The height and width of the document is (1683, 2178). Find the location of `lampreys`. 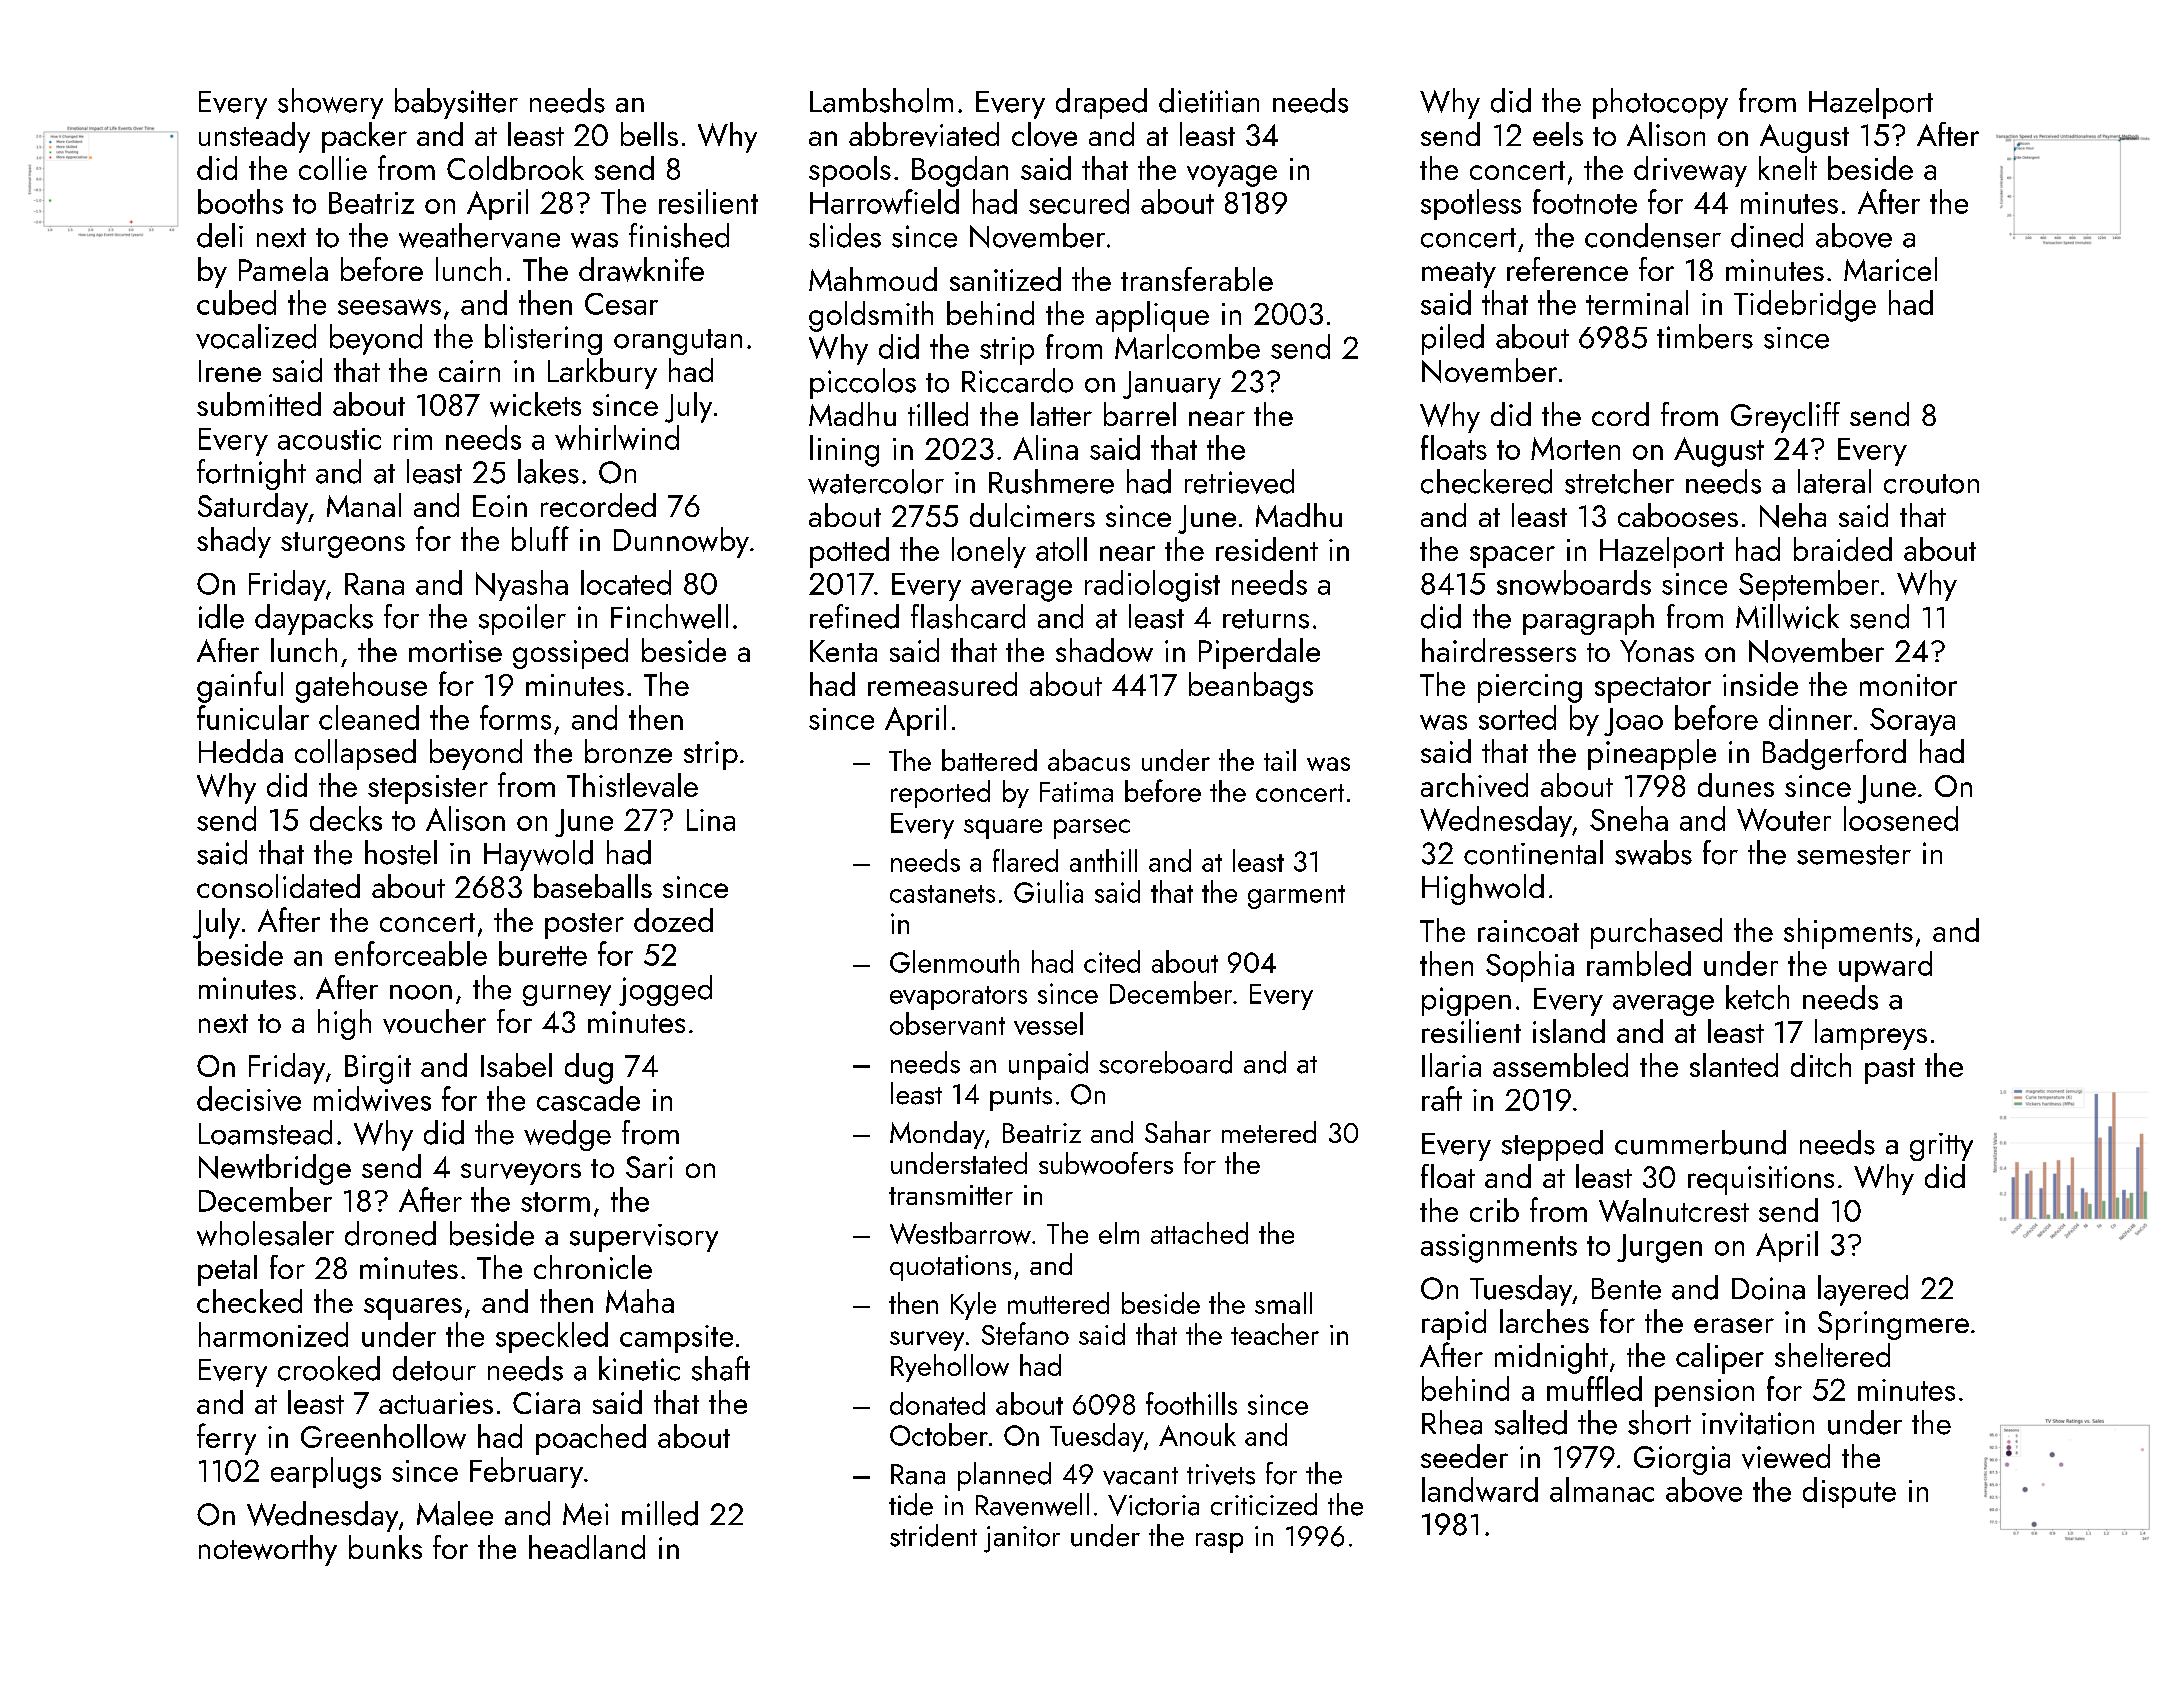

lampreys is located at coordinates (1871, 1034).
